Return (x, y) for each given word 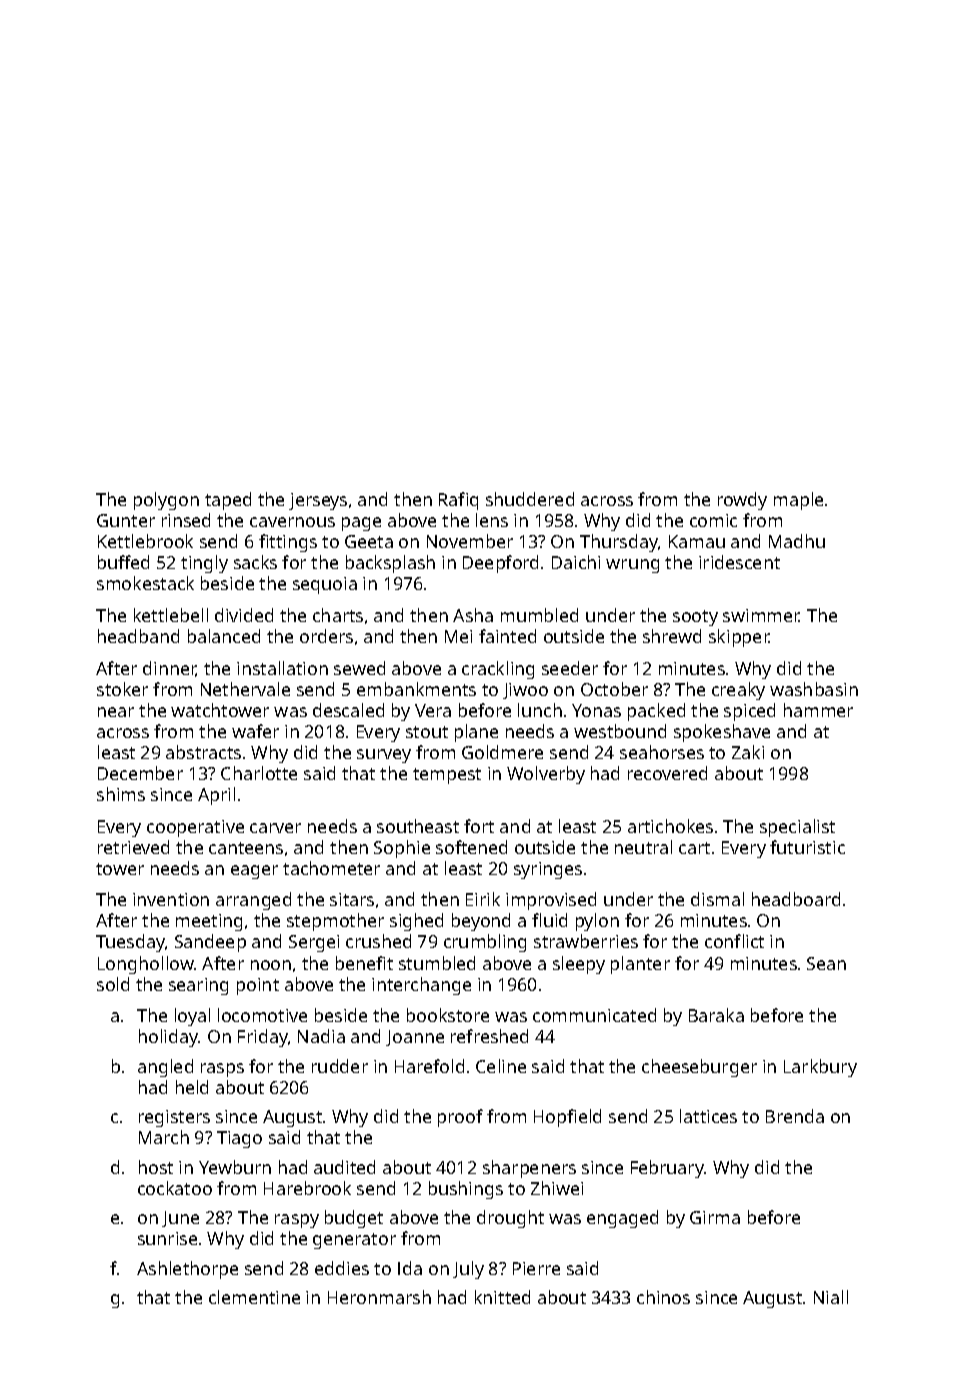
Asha (473, 615)
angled (165, 1068)
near (116, 712)
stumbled (437, 963)
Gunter (126, 520)
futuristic (807, 847)
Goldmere (502, 752)
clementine (254, 1297)
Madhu (797, 541)
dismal (717, 899)
